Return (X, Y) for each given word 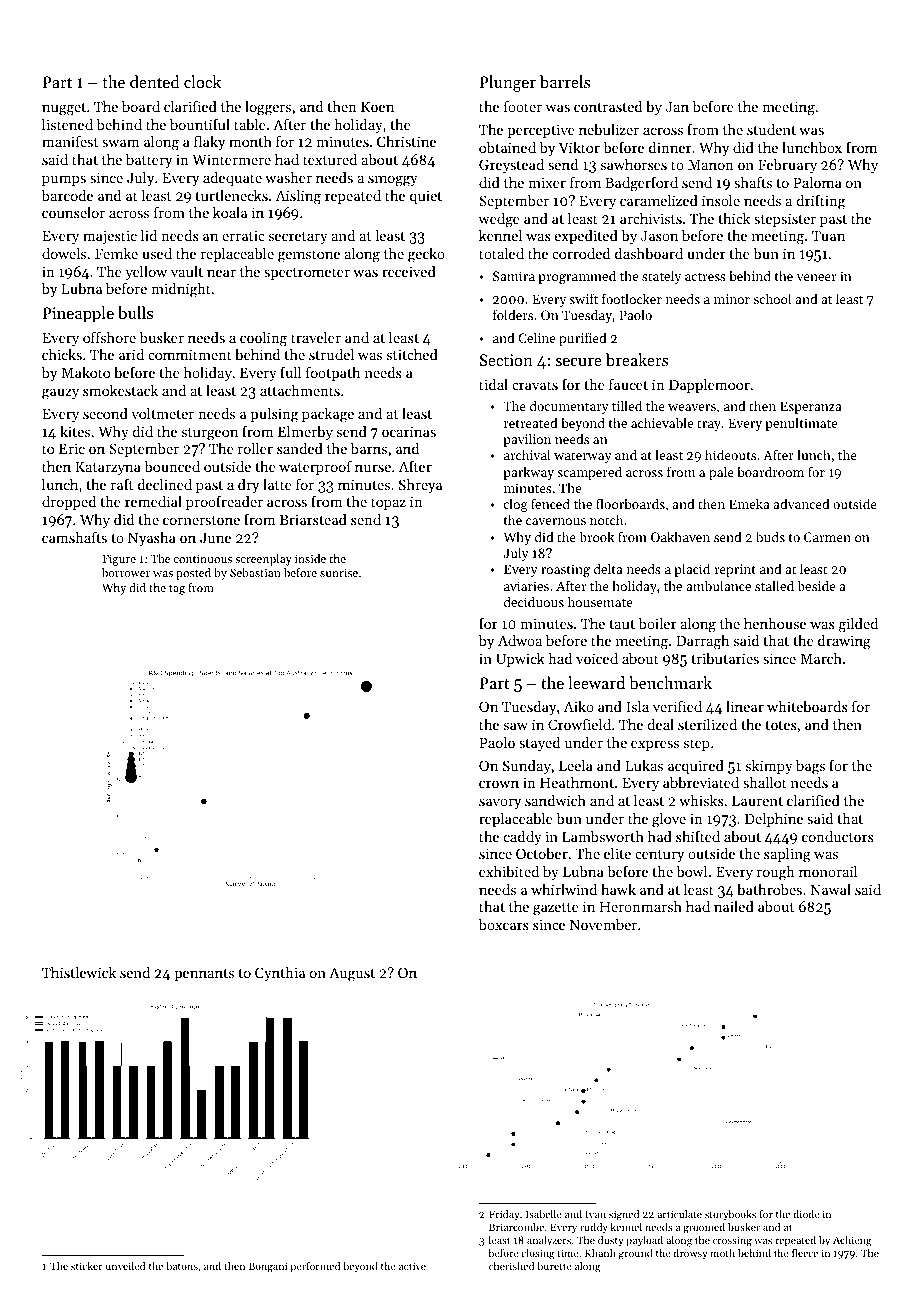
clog (515, 505)
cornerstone (201, 520)
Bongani (268, 1267)
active (412, 1266)
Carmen (827, 537)
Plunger (508, 83)
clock (202, 81)
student (771, 129)
